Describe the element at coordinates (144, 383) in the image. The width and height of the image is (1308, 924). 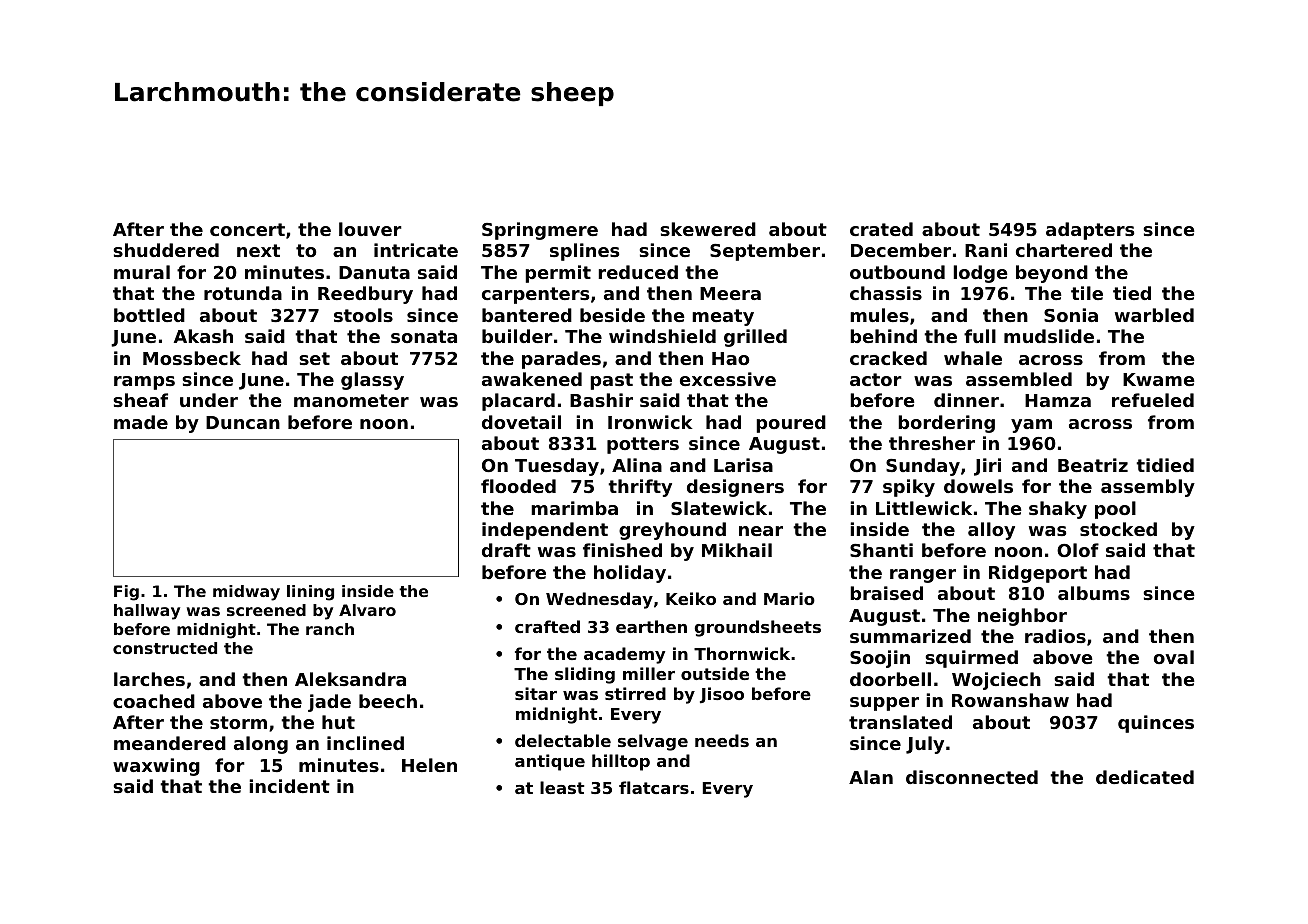
I see `ramps` at that location.
